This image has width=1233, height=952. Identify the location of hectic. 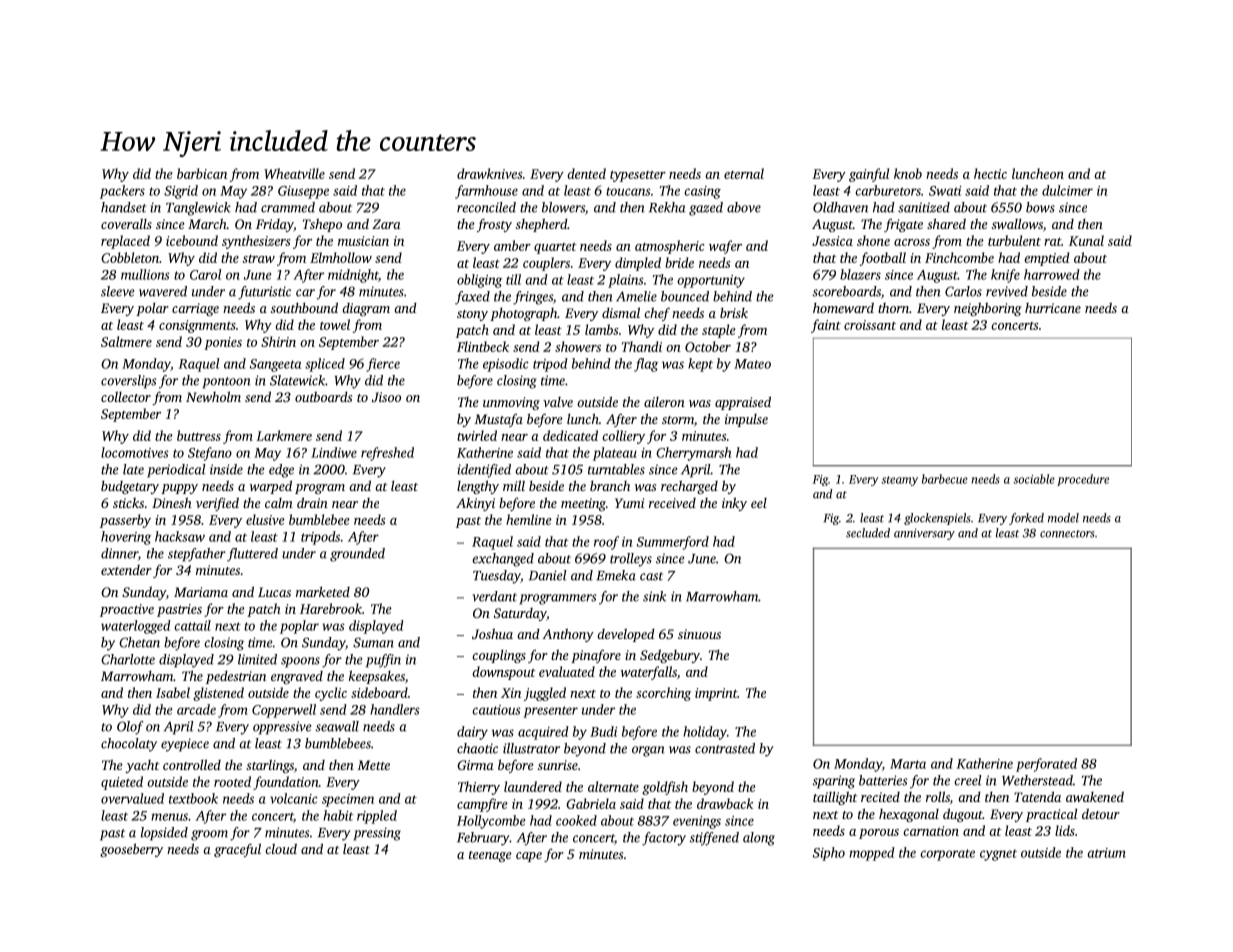
(990, 173).
